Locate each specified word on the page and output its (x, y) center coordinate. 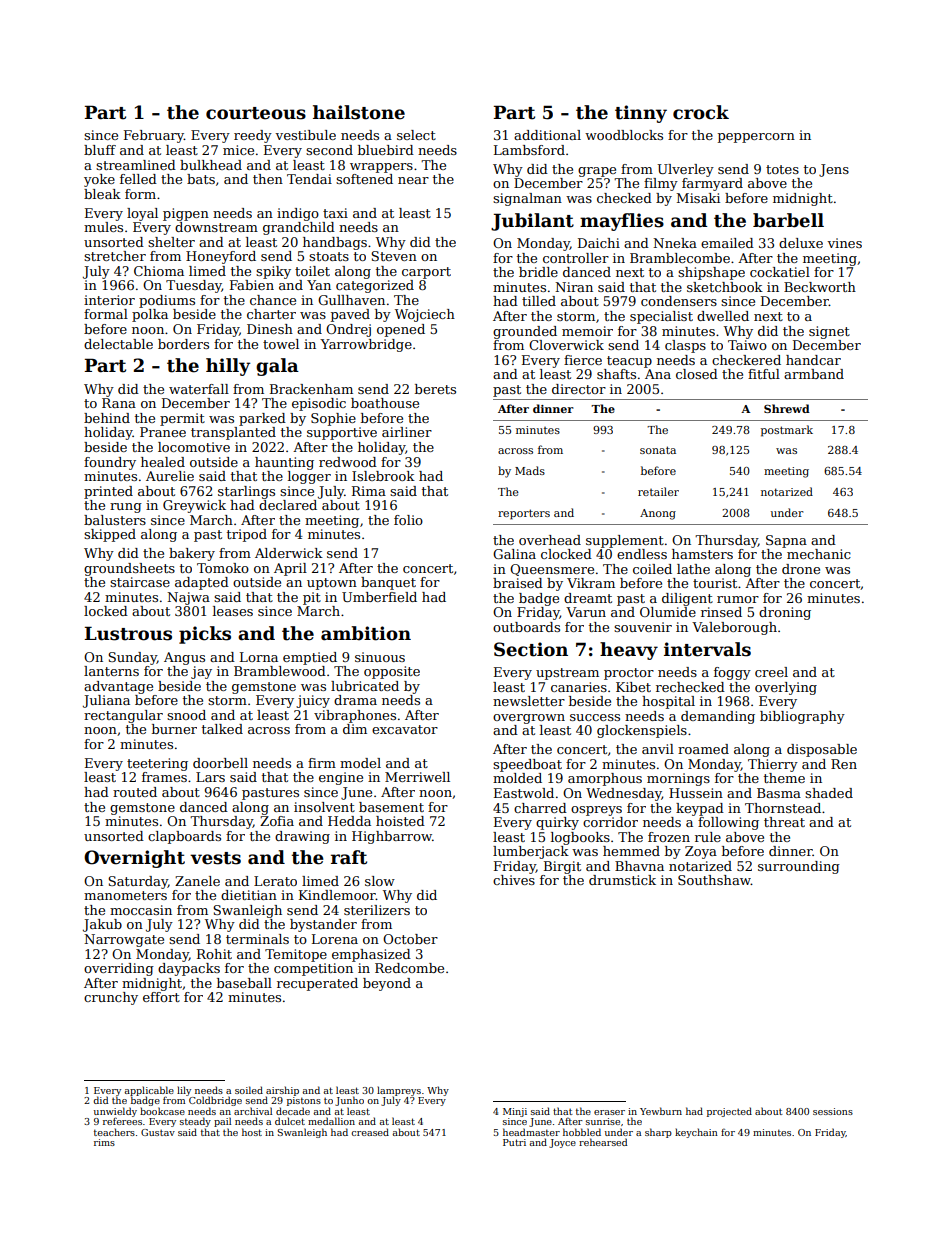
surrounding (799, 867)
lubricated (365, 686)
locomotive (194, 447)
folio (408, 520)
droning (785, 613)
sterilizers (377, 910)
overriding (119, 969)
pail (222, 1122)
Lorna (259, 657)
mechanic (819, 554)
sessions (833, 1111)
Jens (834, 170)
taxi (335, 213)
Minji (515, 1112)
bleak (102, 194)
